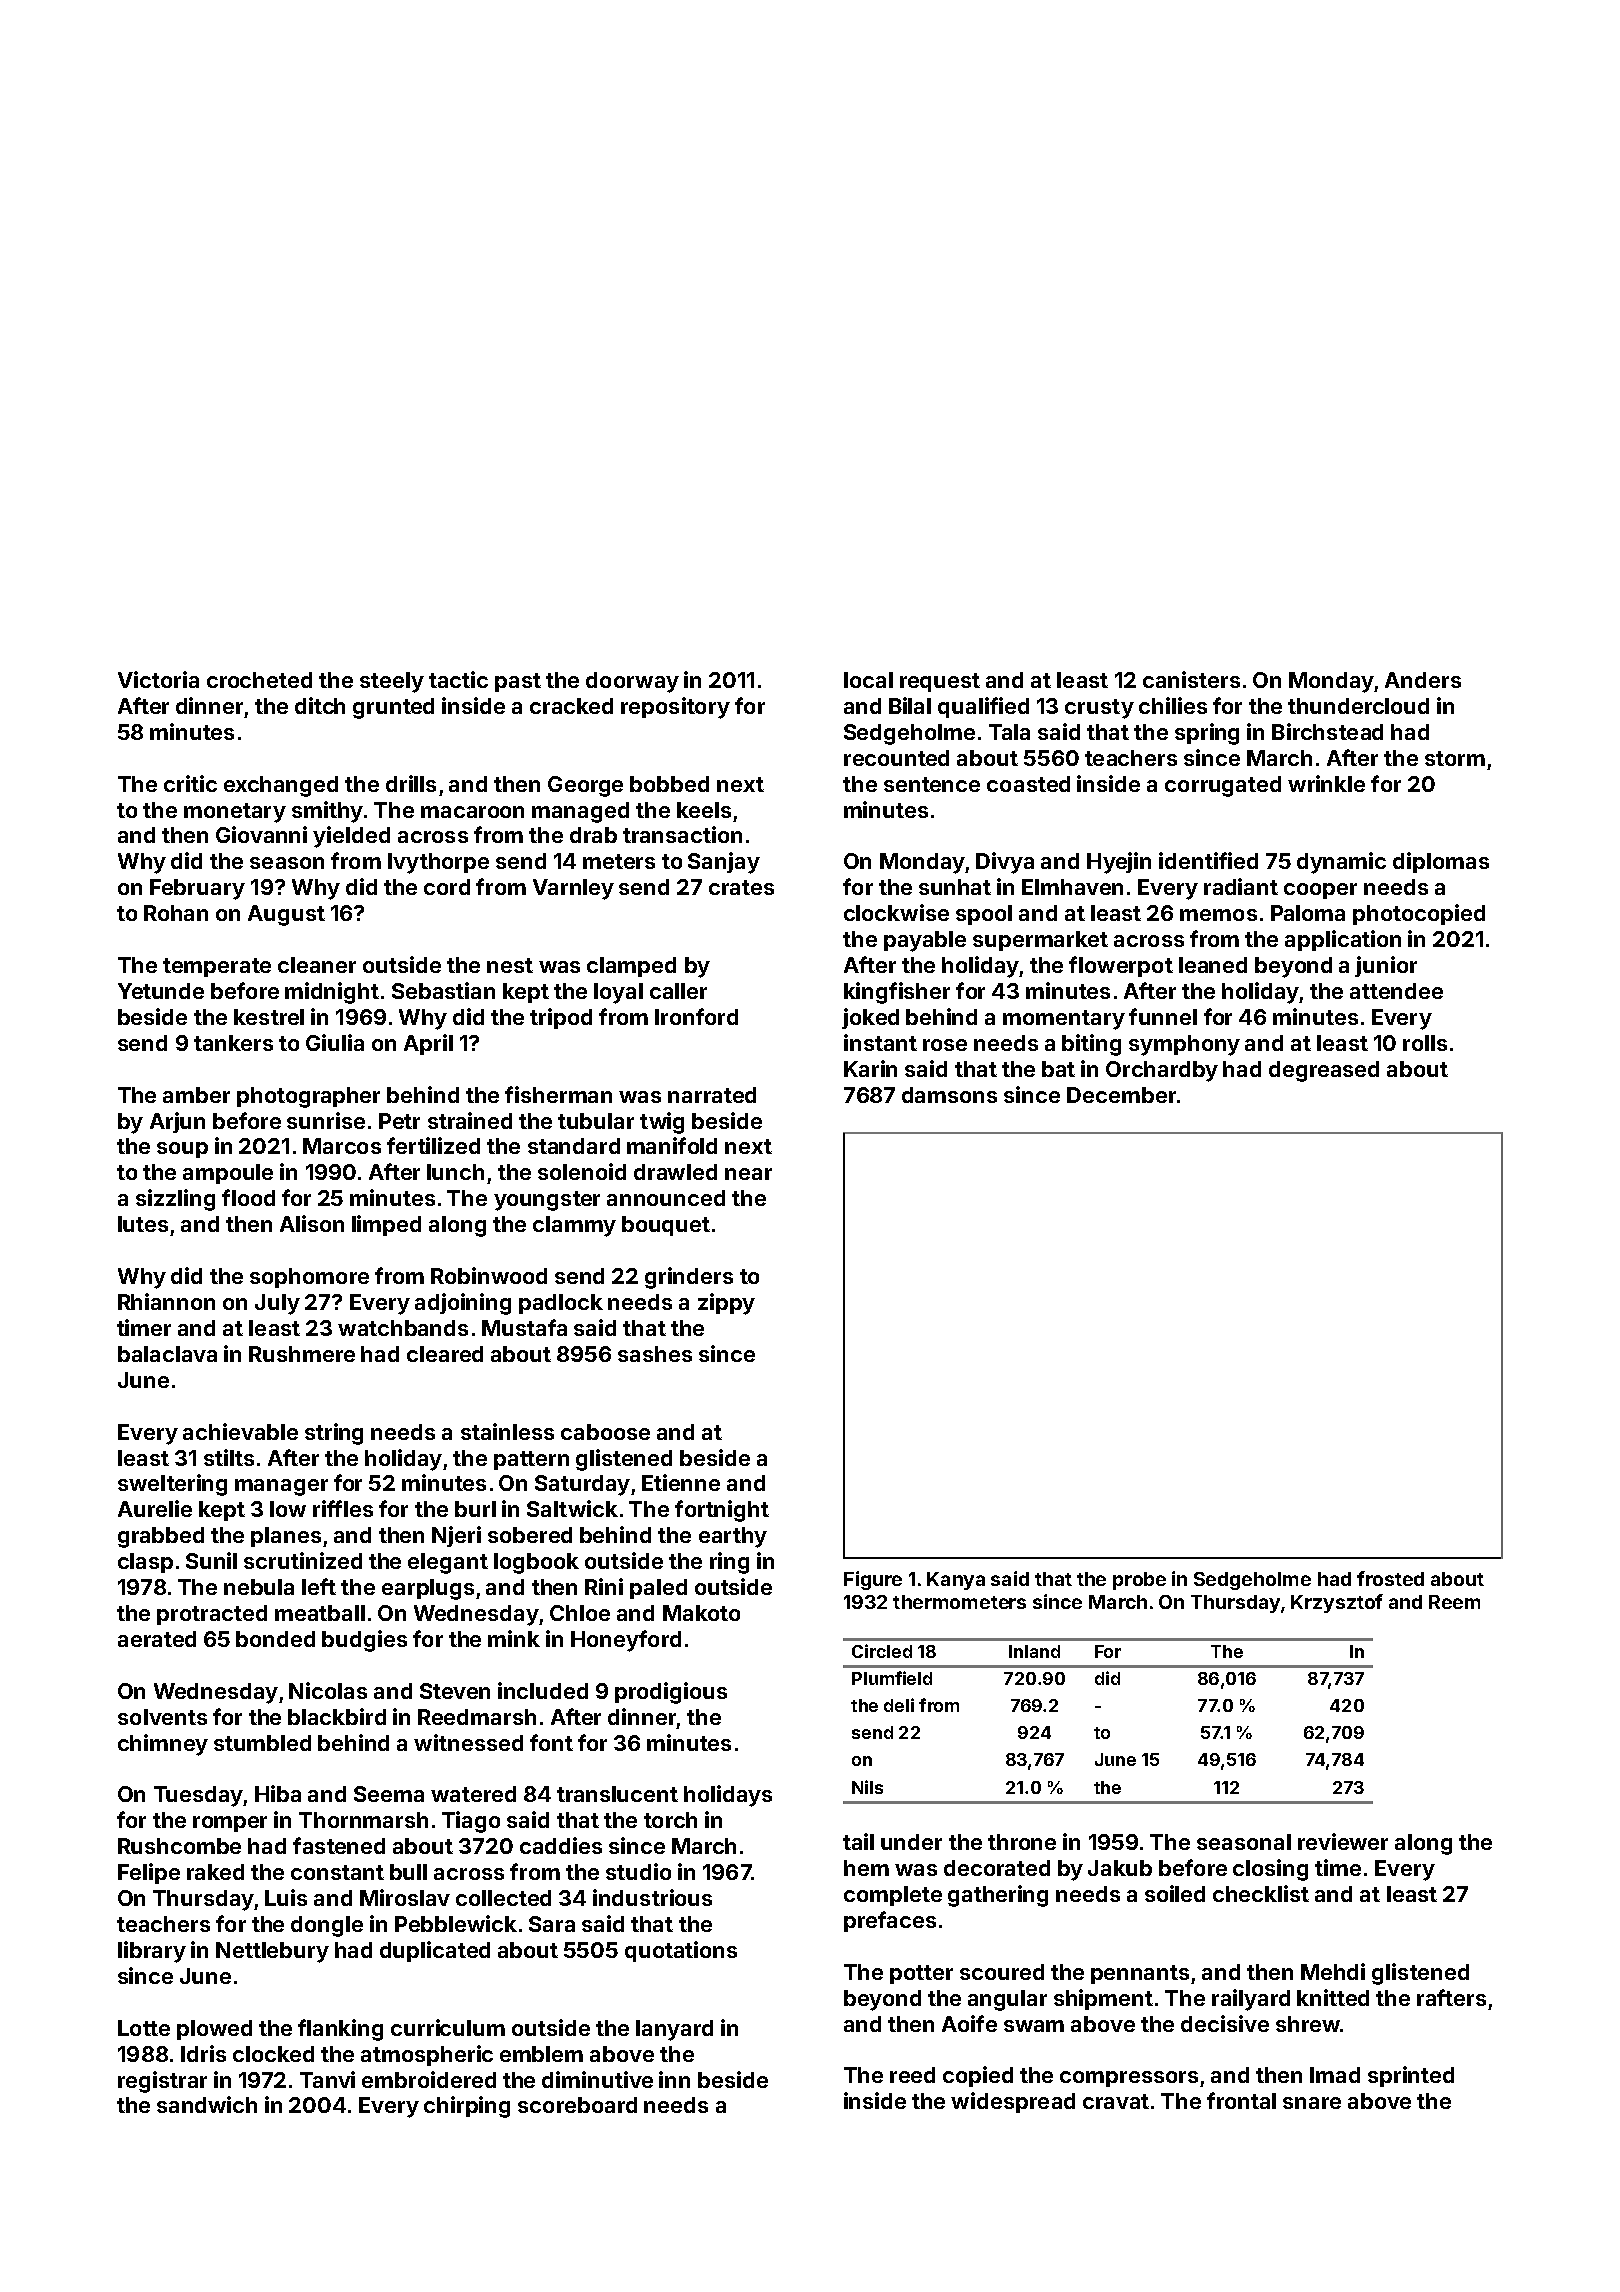 The width and height of the document is (1620, 2292). I want to click on zippy, so click(726, 1304).
